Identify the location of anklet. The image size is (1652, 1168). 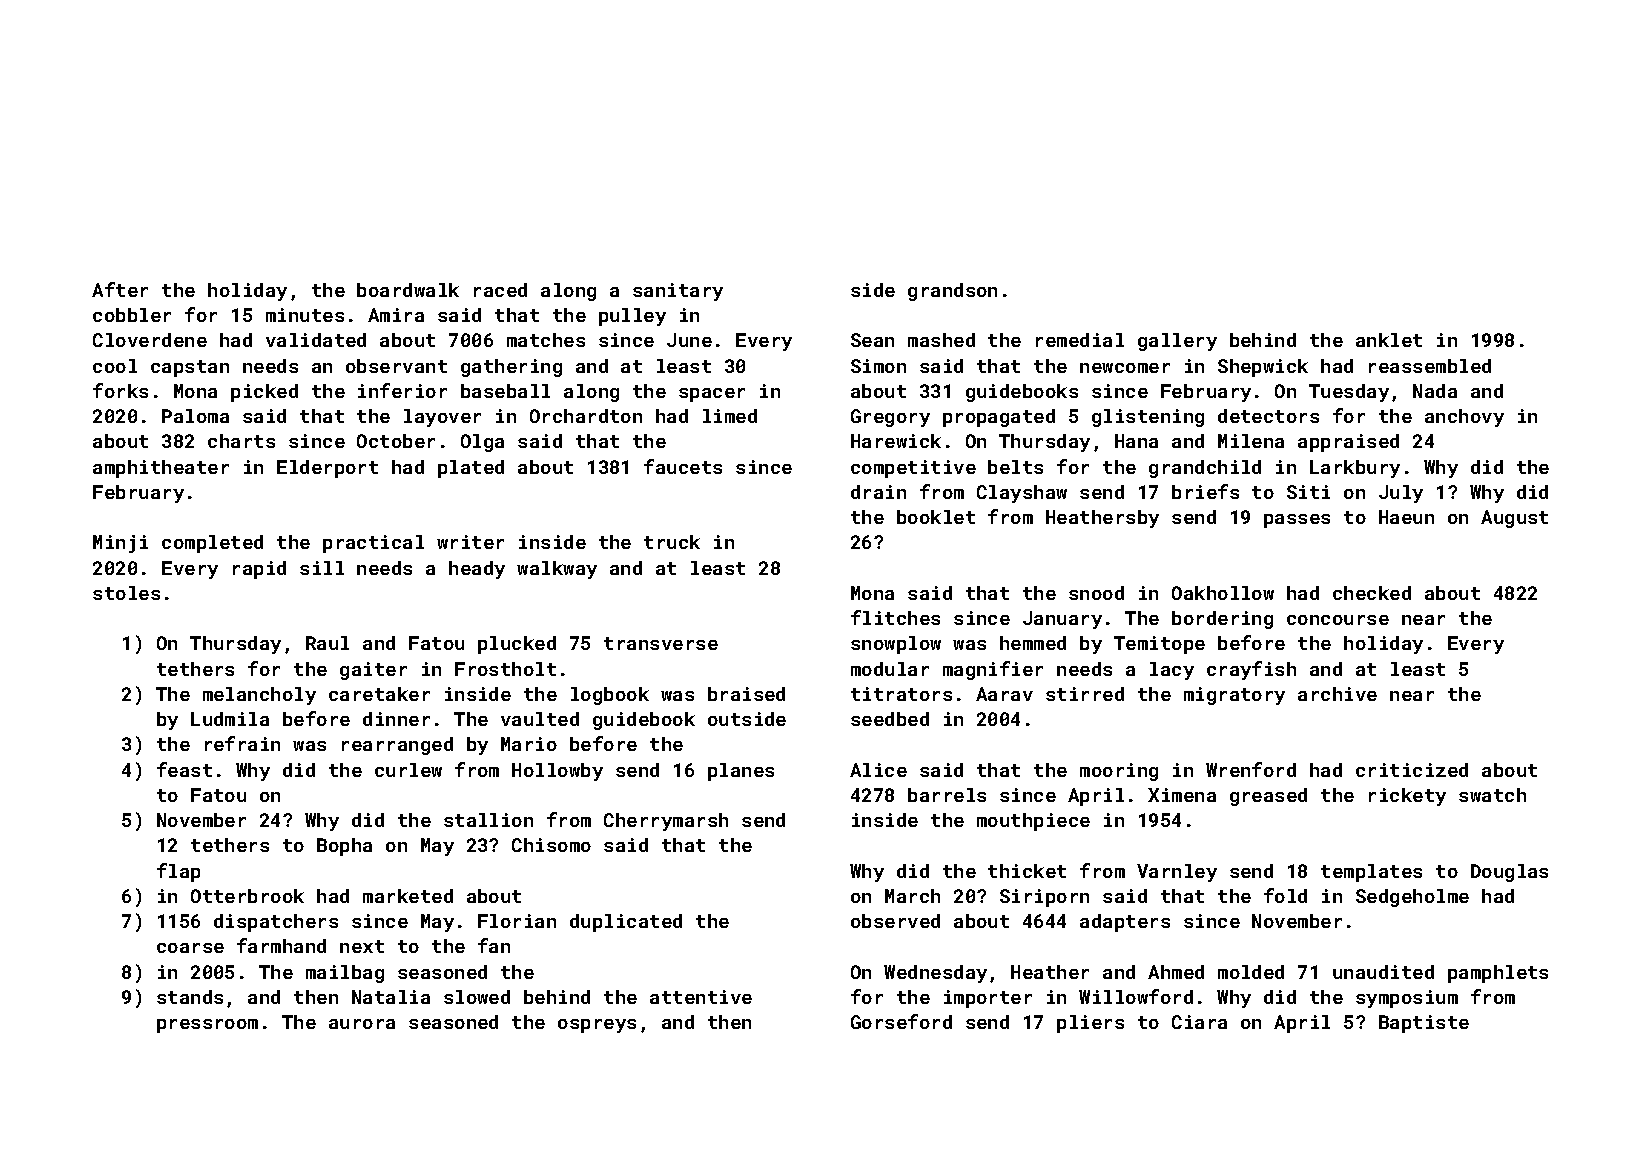
(1389, 340).
